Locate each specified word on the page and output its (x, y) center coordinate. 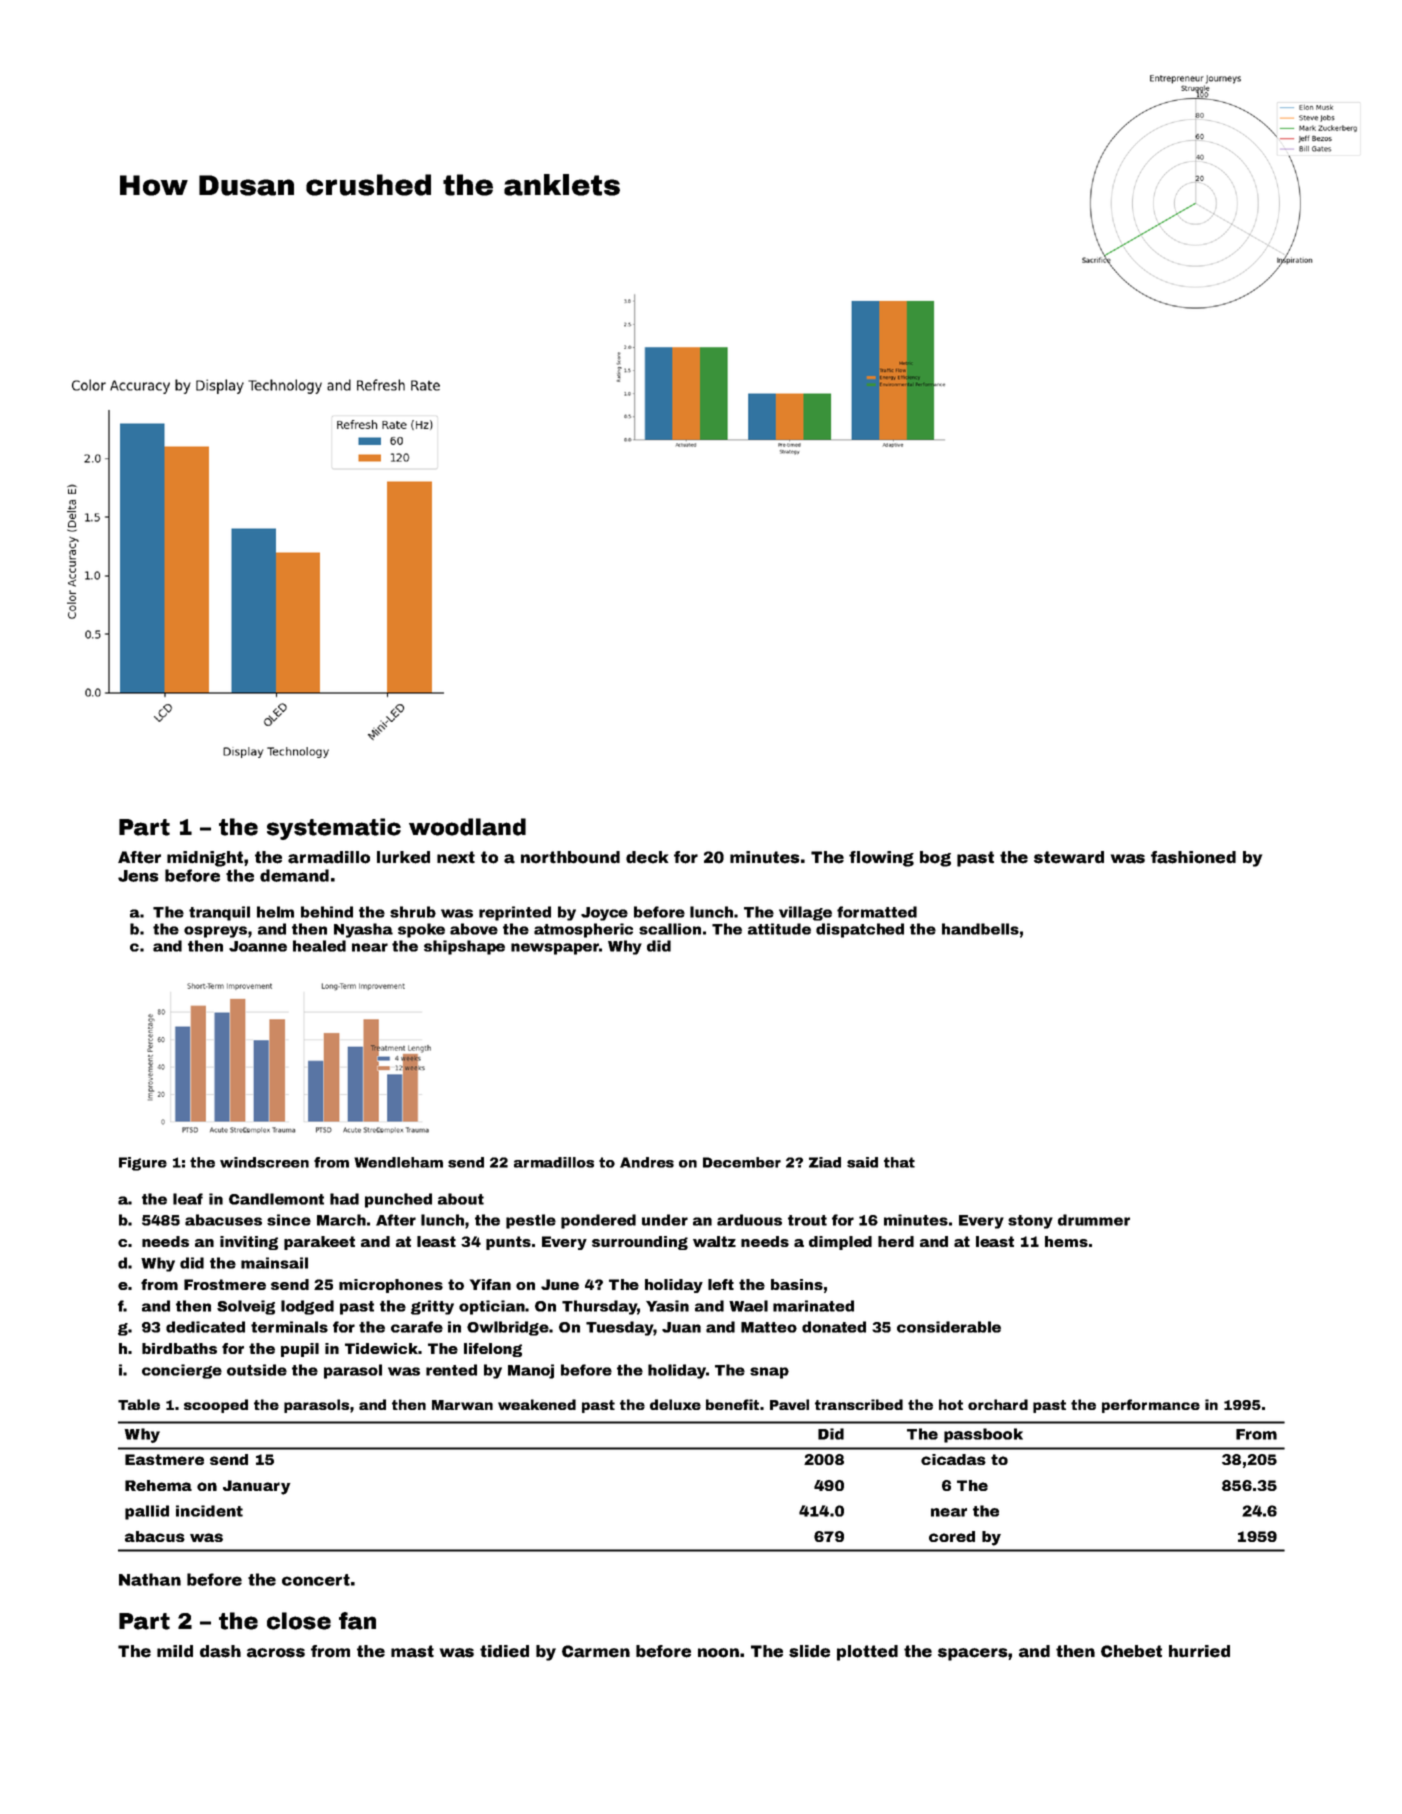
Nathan (150, 1579)
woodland (467, 827)
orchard (998, 1404)
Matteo (769, 1327)
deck (647, 857)
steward (1069, 857)
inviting (249, 1243)
